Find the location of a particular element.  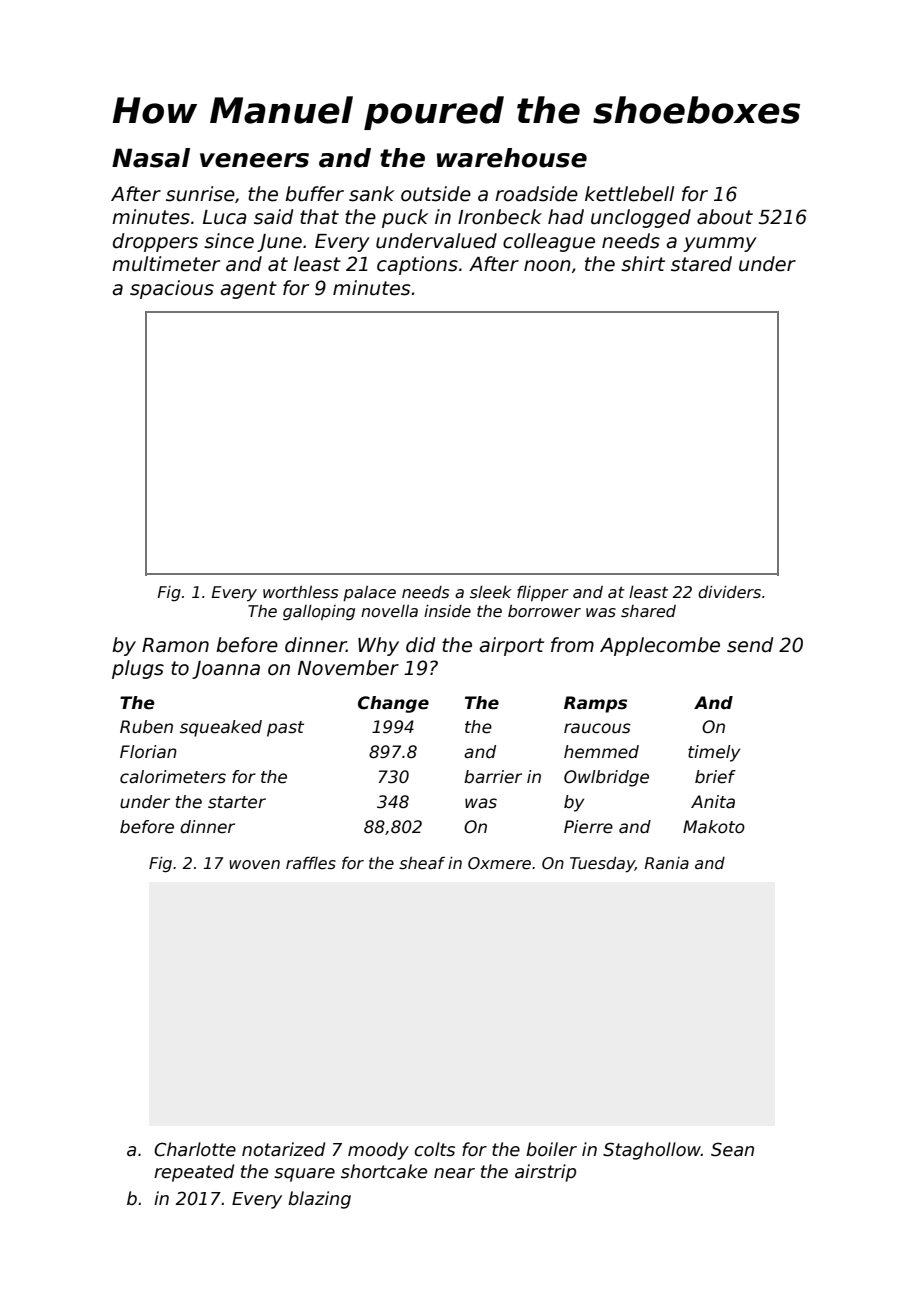

noon is located at coordinates (547, 266).
